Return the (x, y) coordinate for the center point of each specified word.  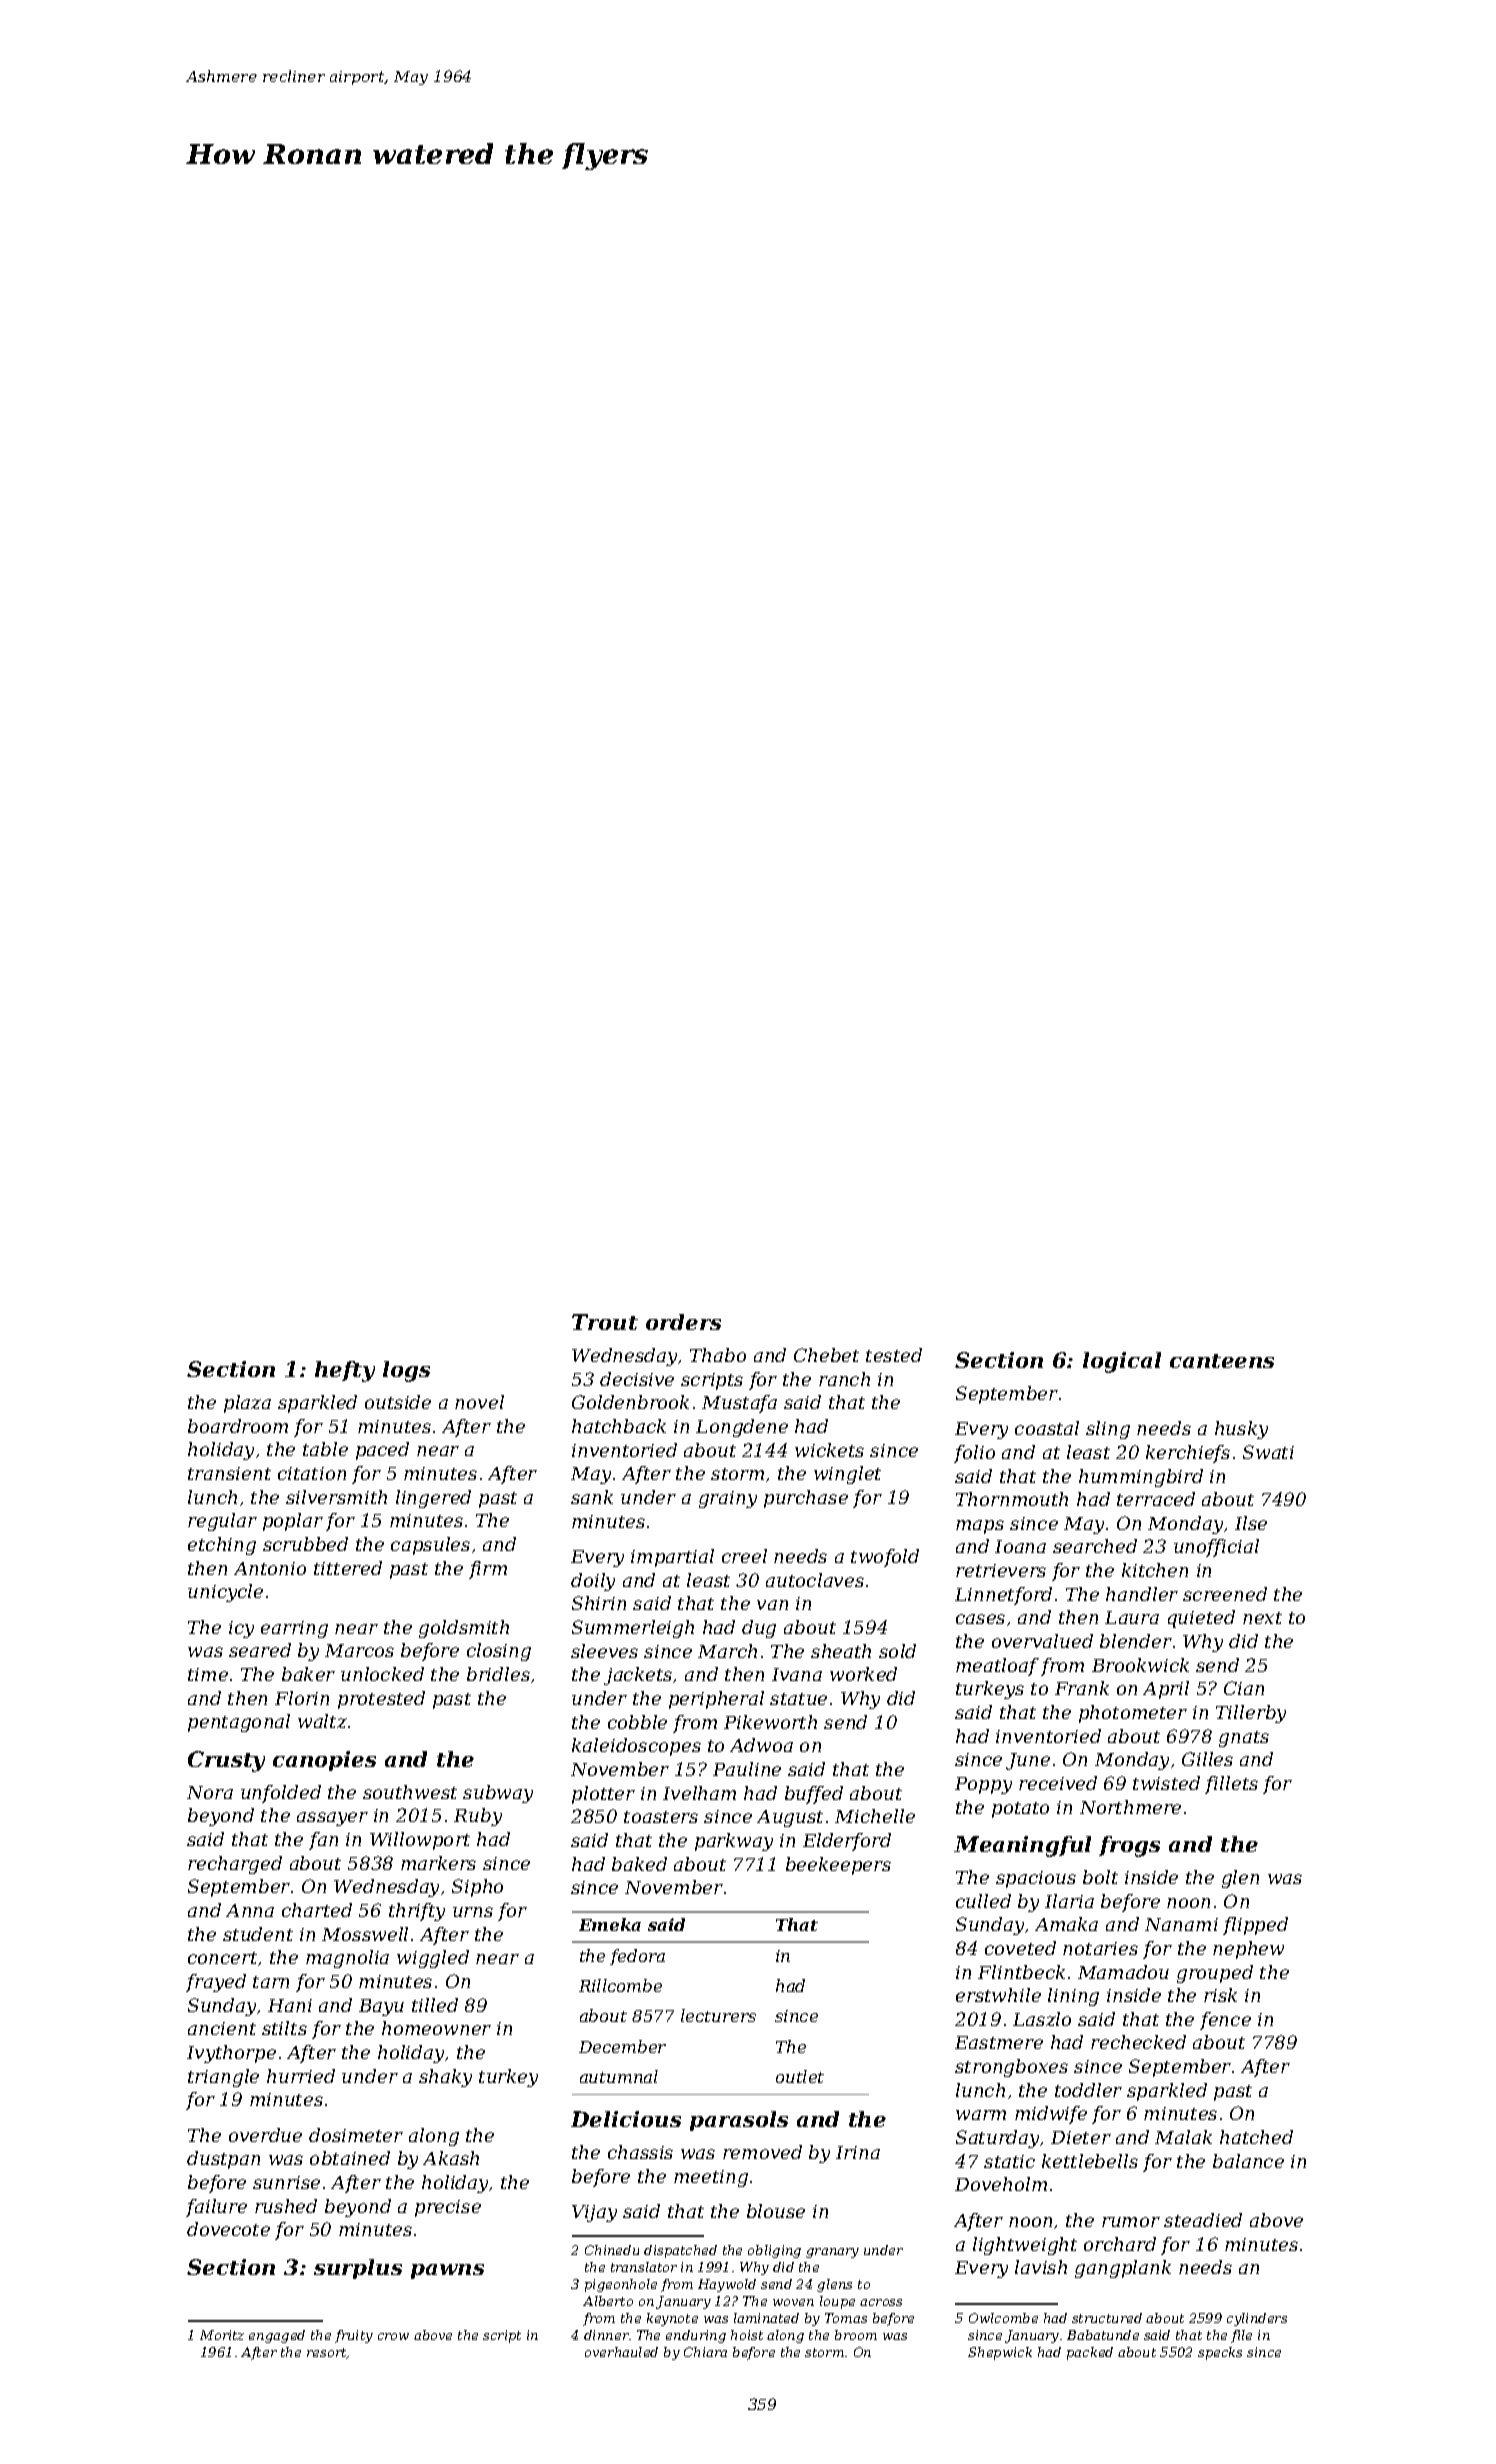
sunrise (286, 2182)
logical (1122, 1362)
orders (683, 1322)
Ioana (1020, 1546)
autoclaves (815, 1580)
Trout (605, 1322)
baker (308, 1674)
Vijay (594, 2213)
